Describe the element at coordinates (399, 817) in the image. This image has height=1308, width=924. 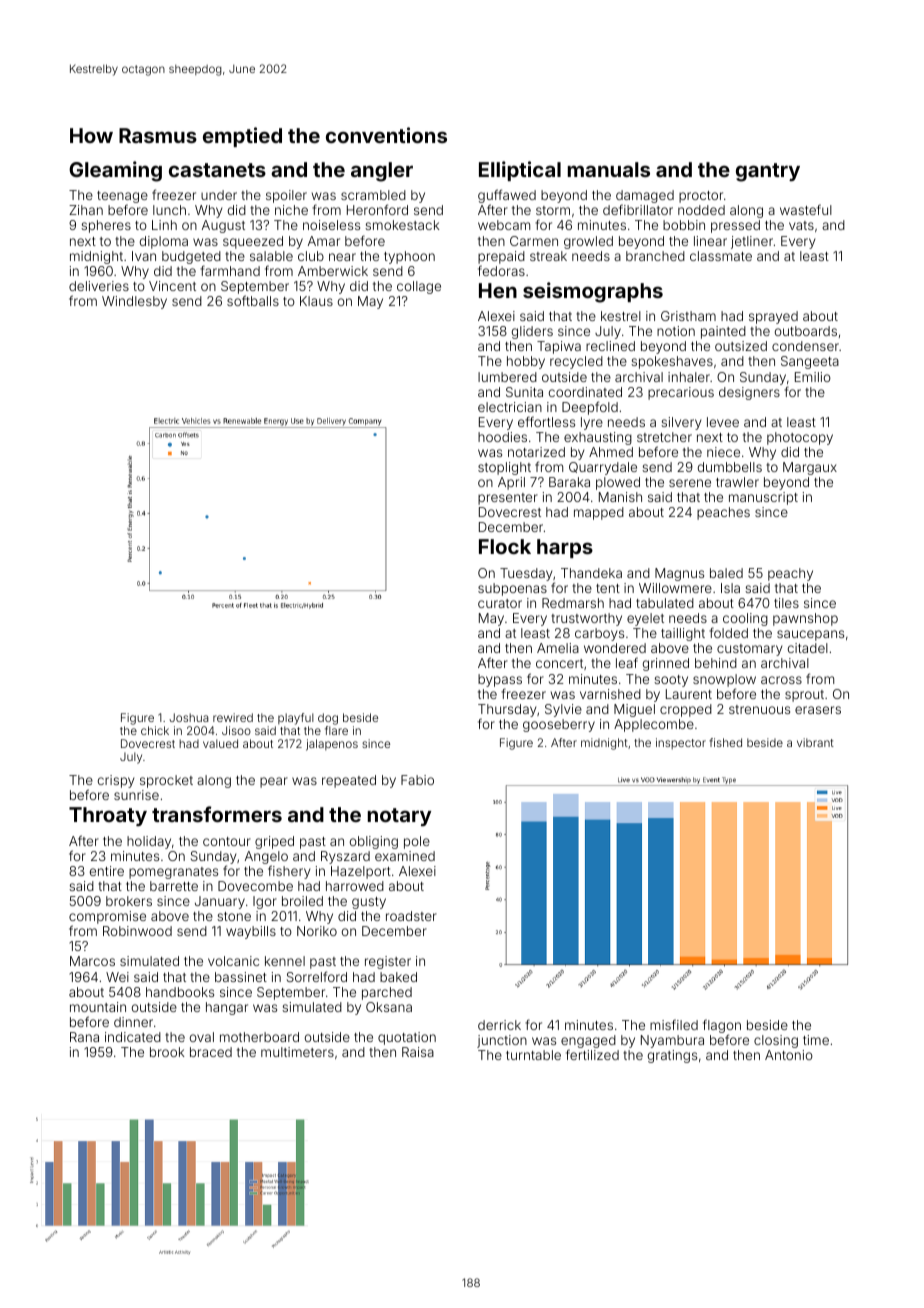
I see `notary` at that location.
